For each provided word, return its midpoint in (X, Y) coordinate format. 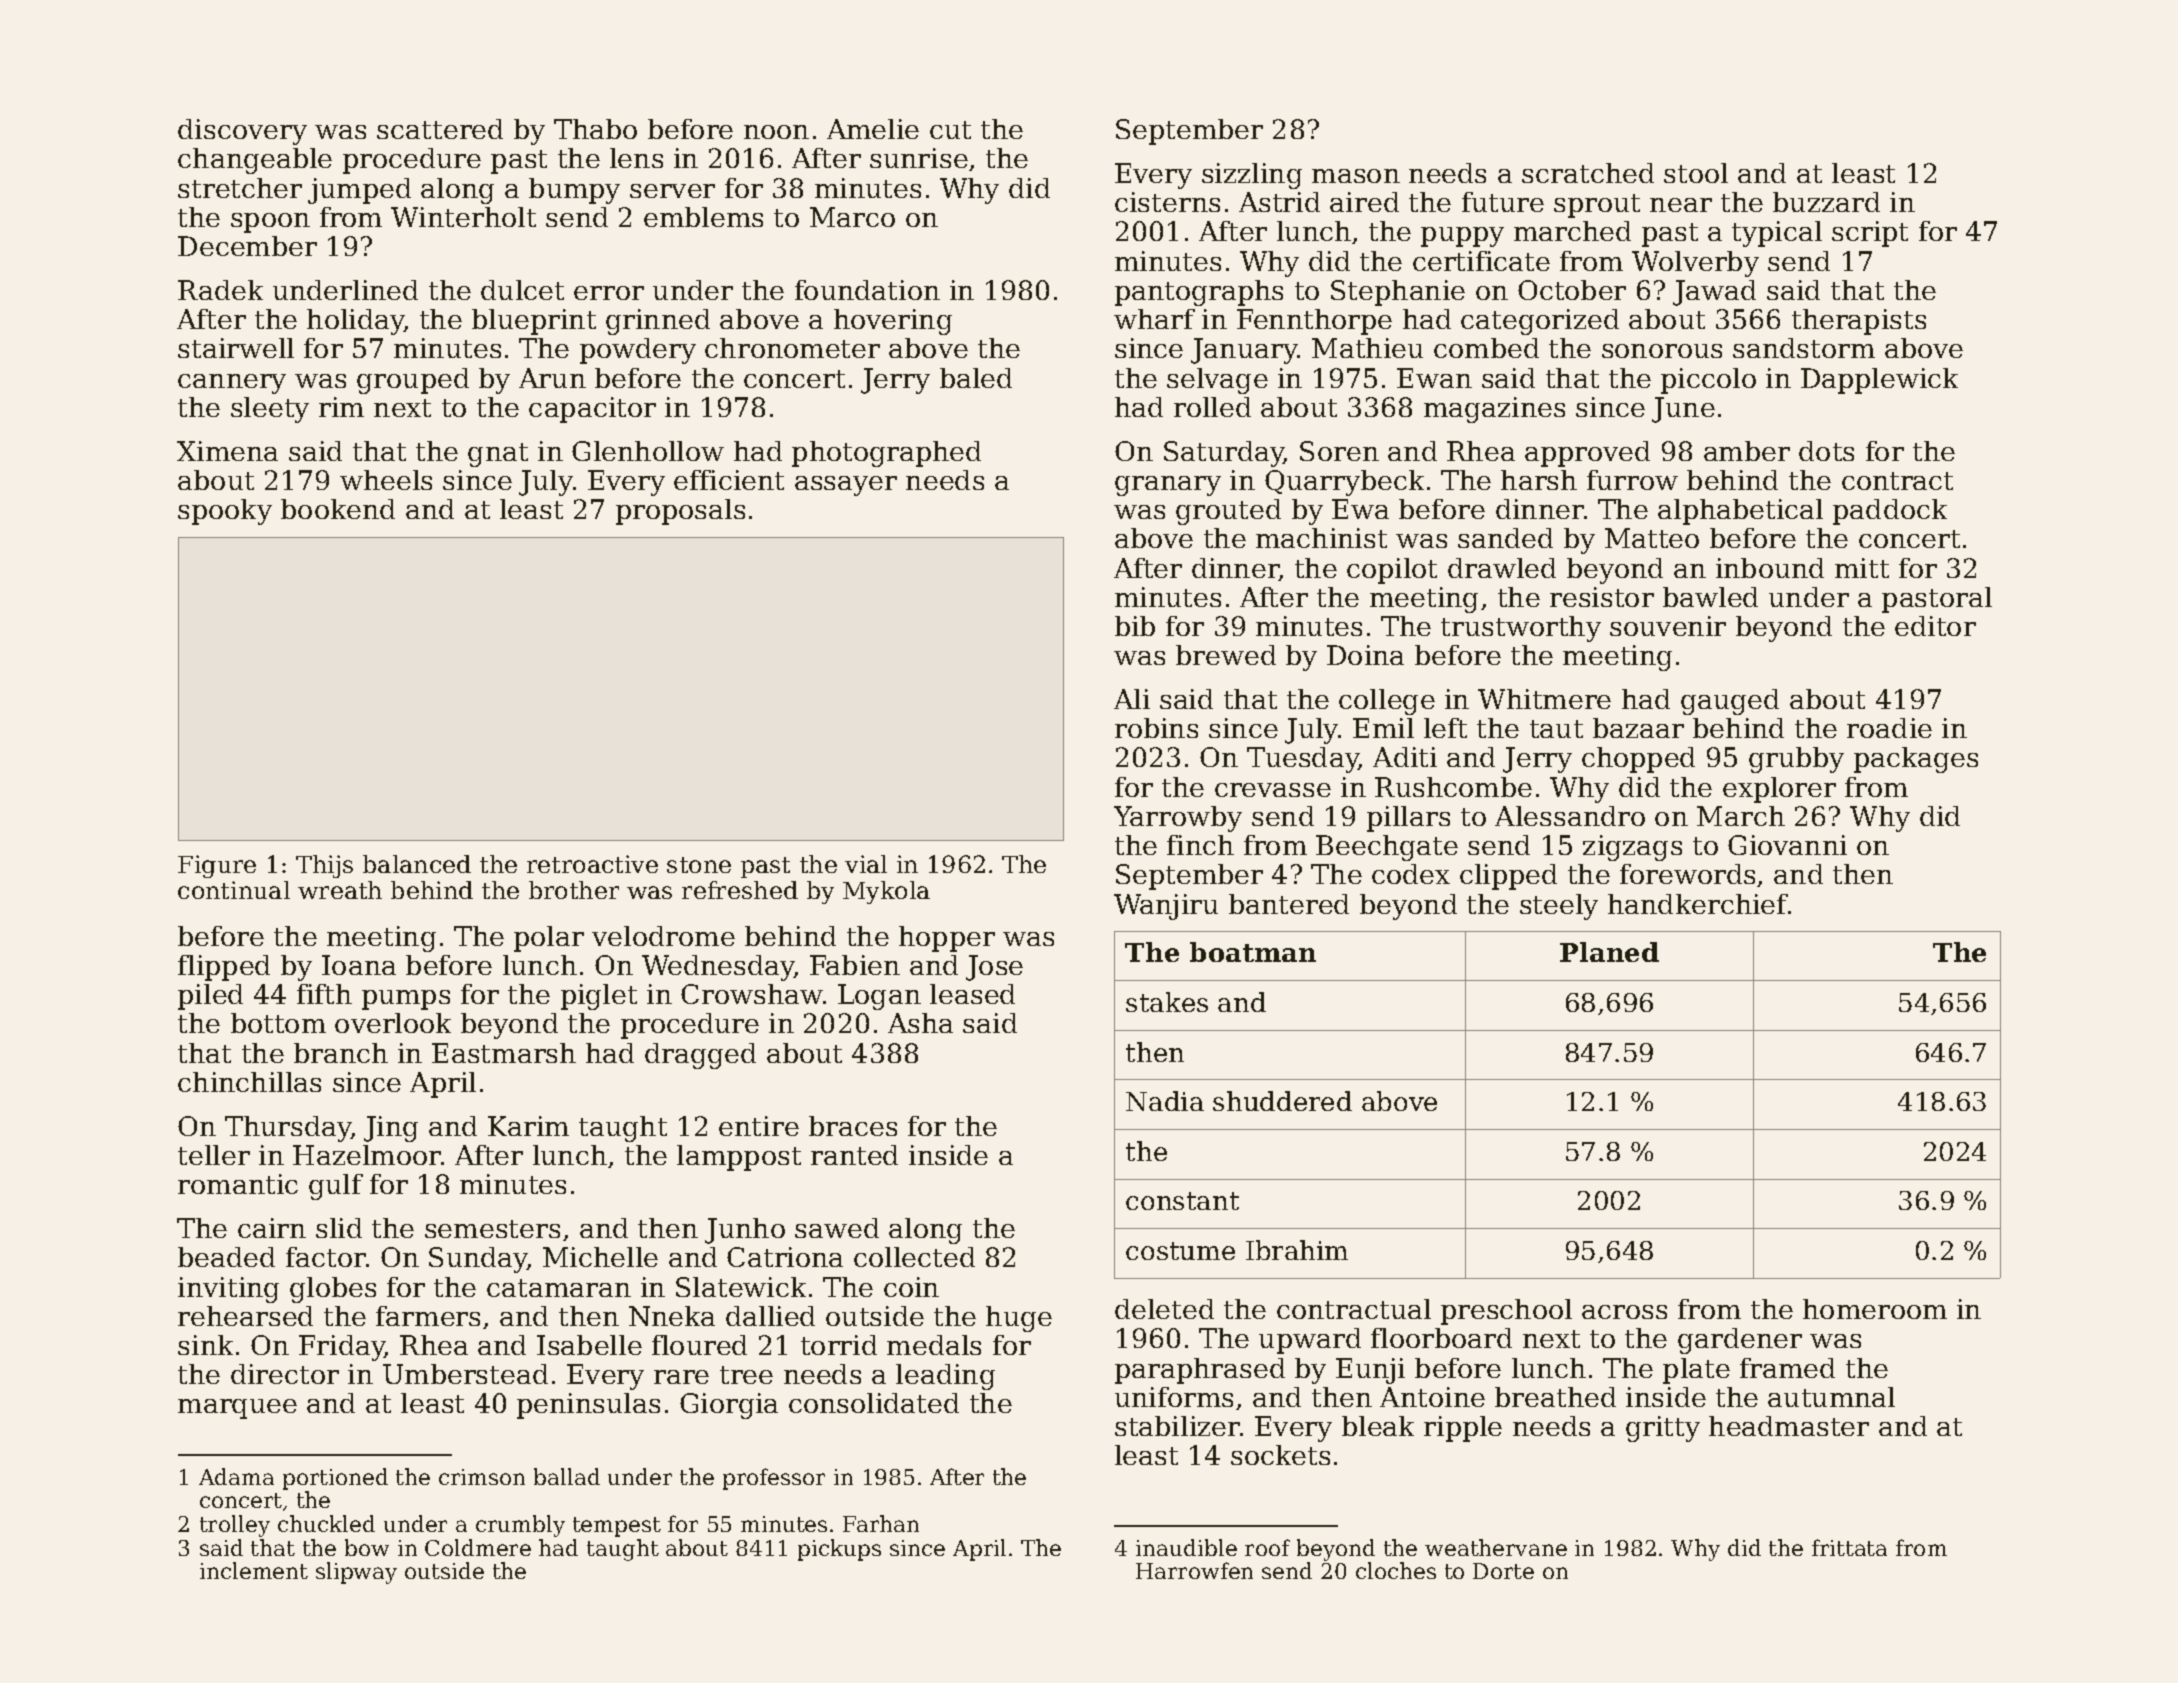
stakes (1167, 1002)
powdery (638, 351)
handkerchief (1698, 904)
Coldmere (478, 1547)
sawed (837, 1228)
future (1503, 202)
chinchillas (249, 1082)
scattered (440, 129)
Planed (1609, 952)
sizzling (1252, 176)
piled (210, 997)
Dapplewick (1879, 381)
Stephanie (1398, 293)
